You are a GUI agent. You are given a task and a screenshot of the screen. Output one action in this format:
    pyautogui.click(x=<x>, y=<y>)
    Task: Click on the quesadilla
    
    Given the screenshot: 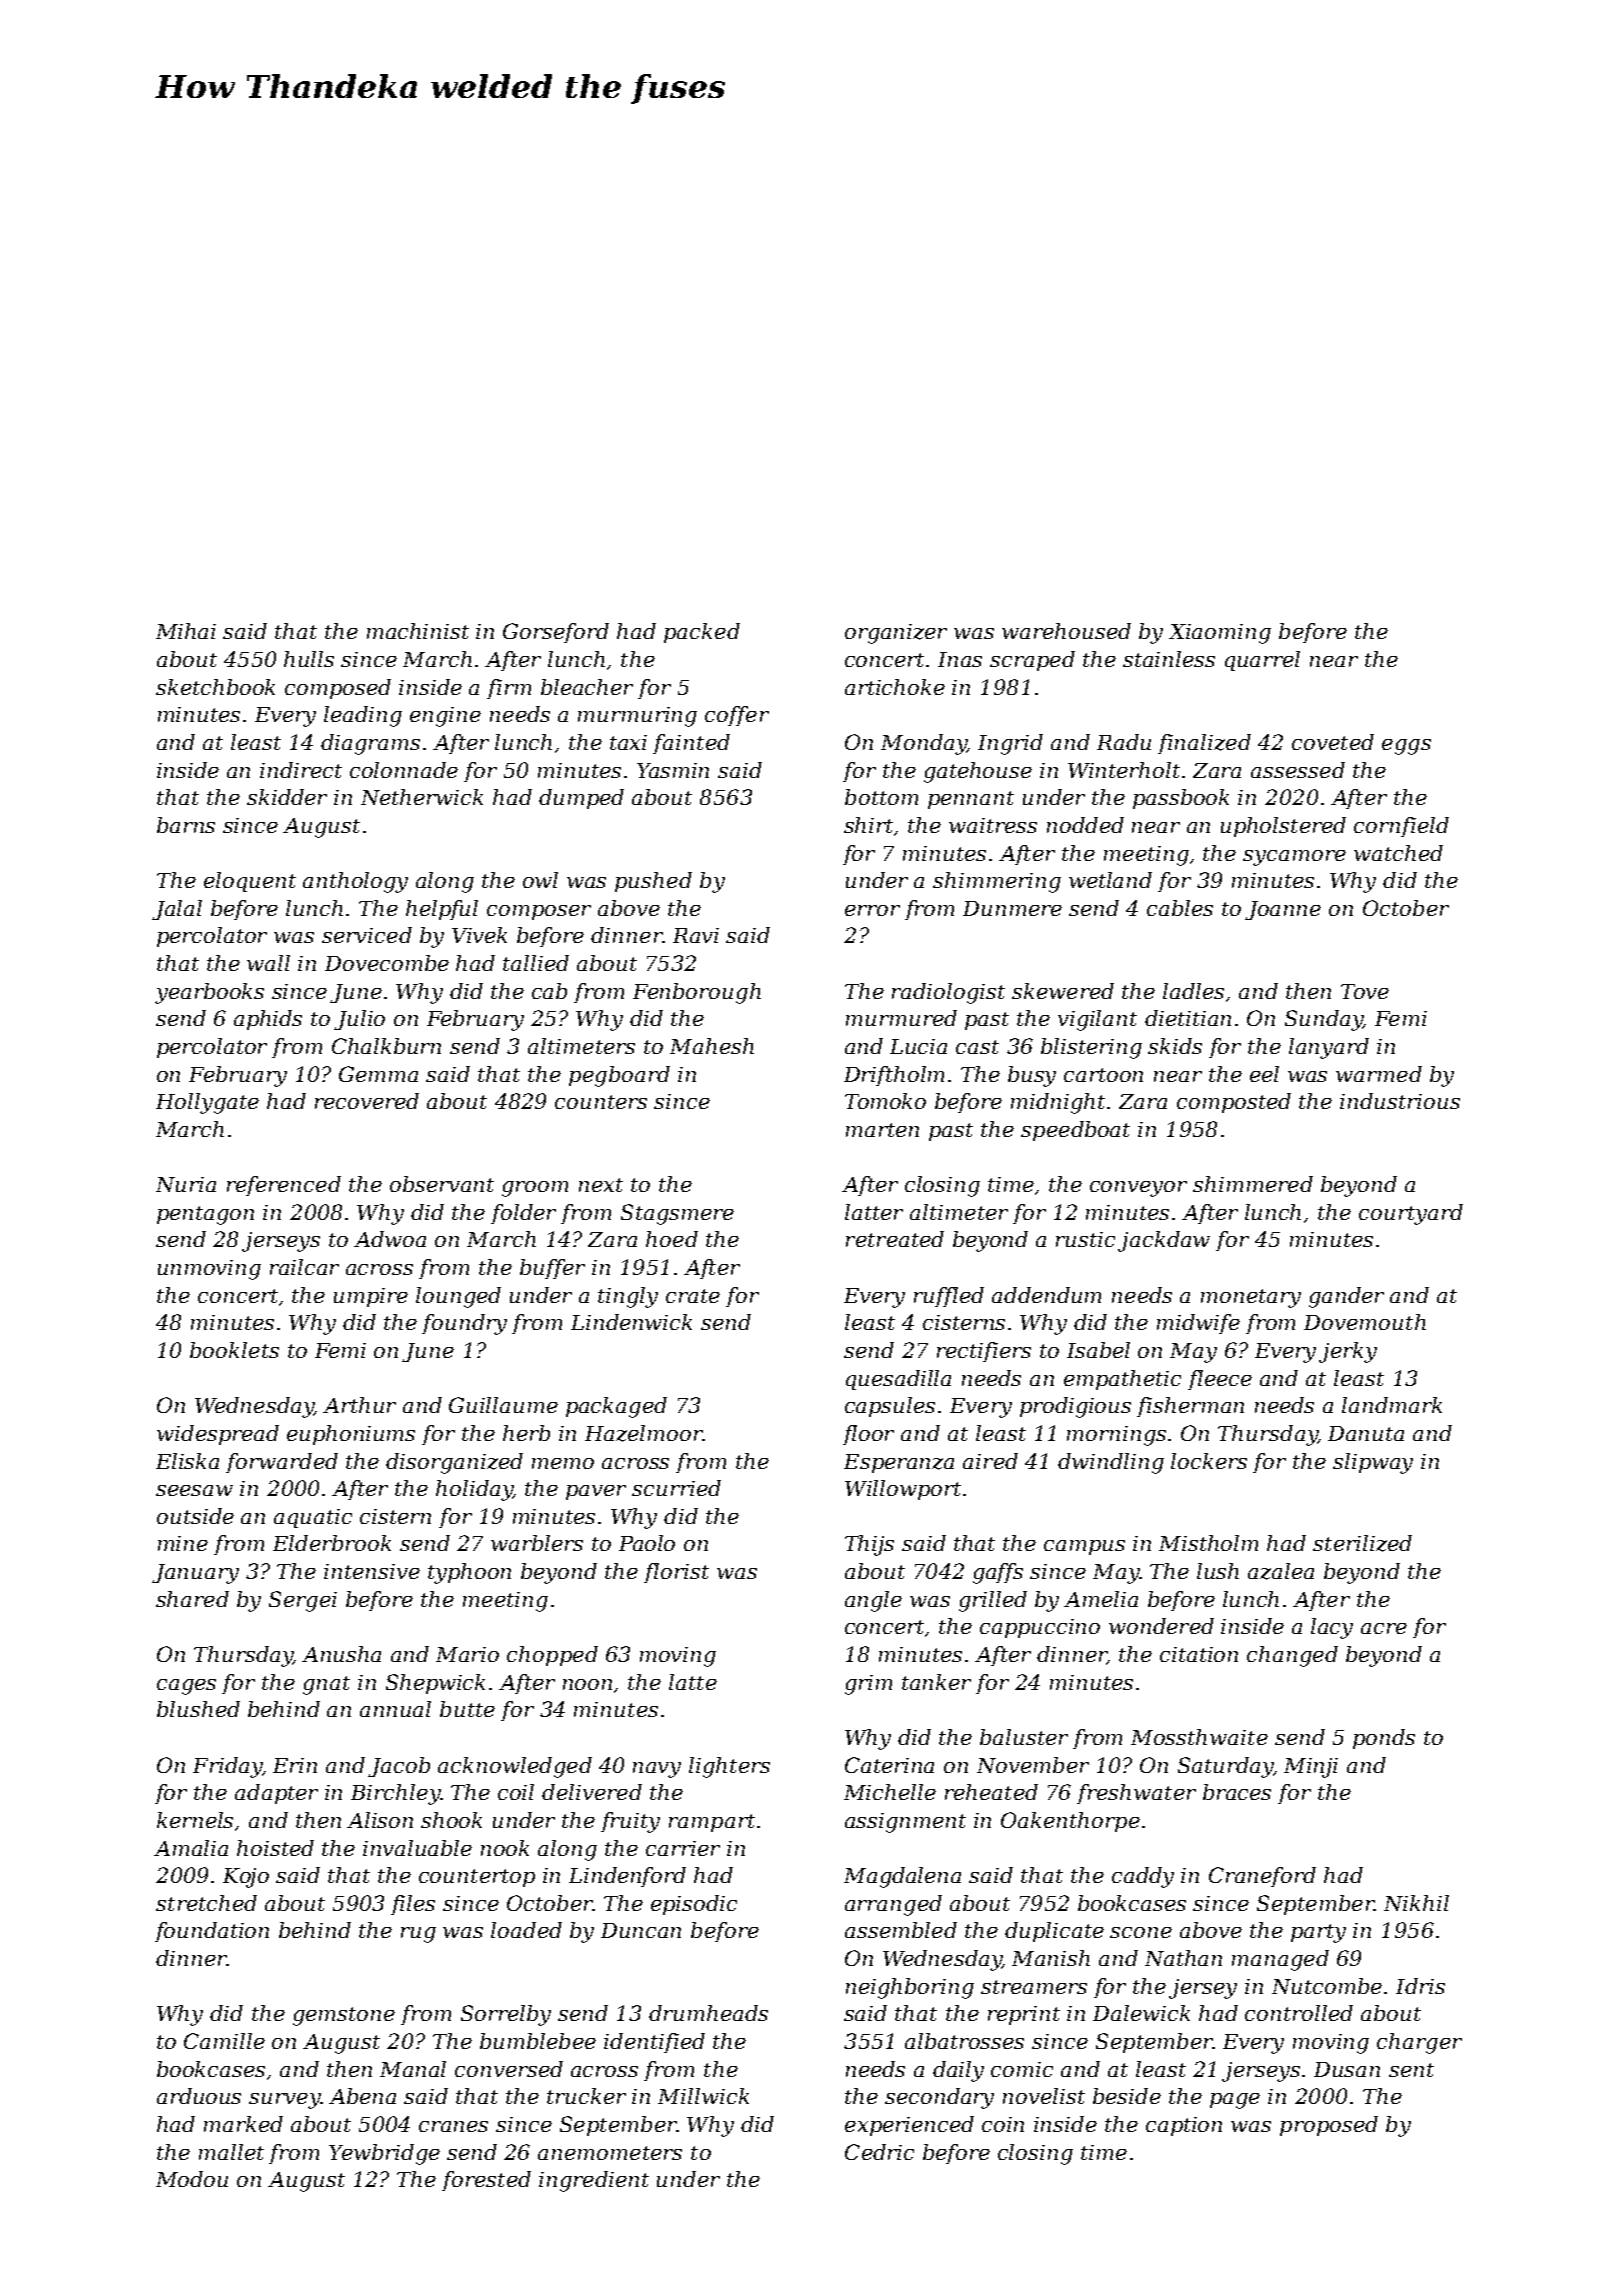 What is the action you would take?
    pyautogui.click(x=898, y=1380)
